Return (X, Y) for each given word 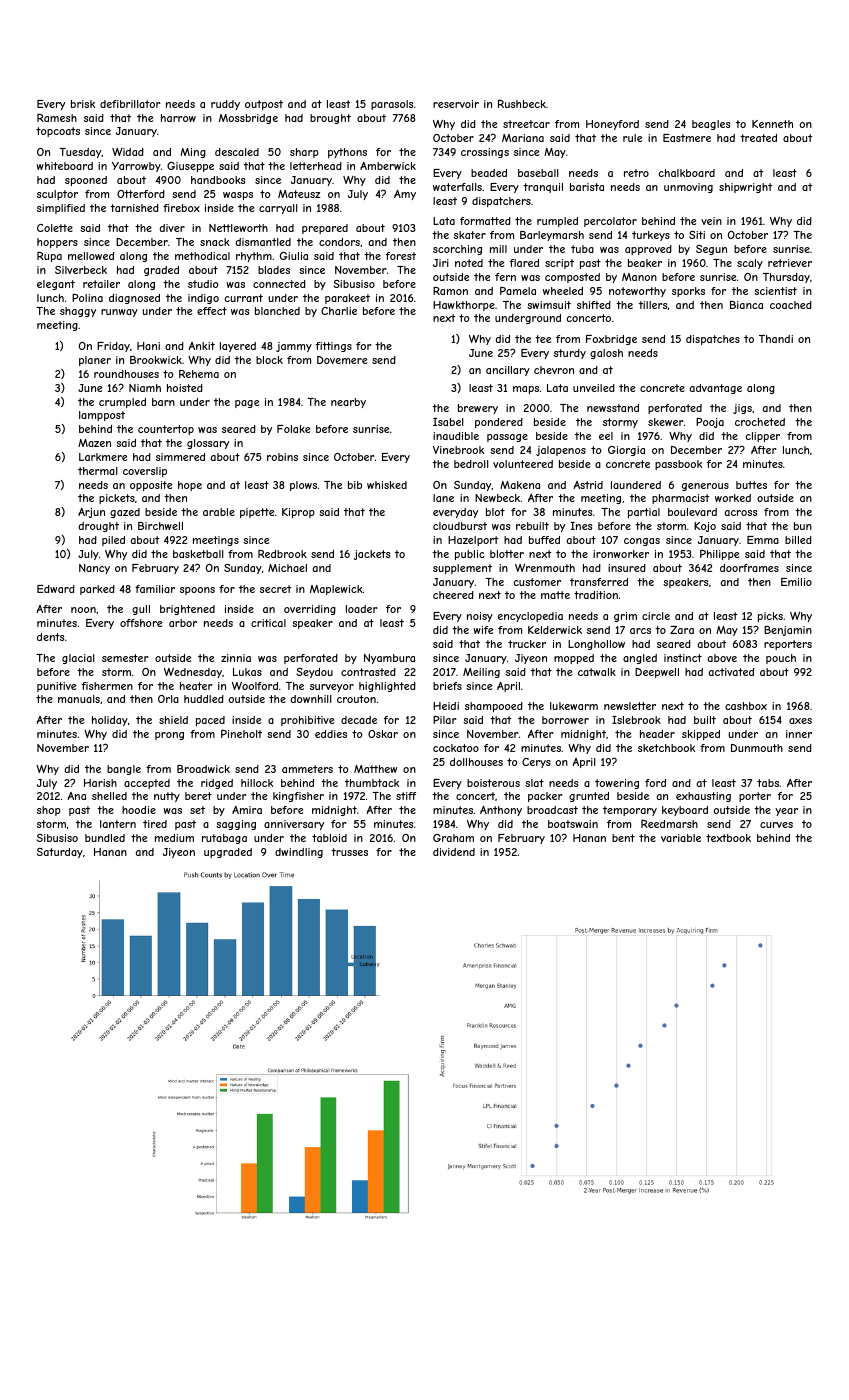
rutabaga (224, 839)
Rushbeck (522, 104)
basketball (198, 554)
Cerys (536, 763)
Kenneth (772, 124)
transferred (599, 582)
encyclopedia (530, 617)
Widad (128, 152)
